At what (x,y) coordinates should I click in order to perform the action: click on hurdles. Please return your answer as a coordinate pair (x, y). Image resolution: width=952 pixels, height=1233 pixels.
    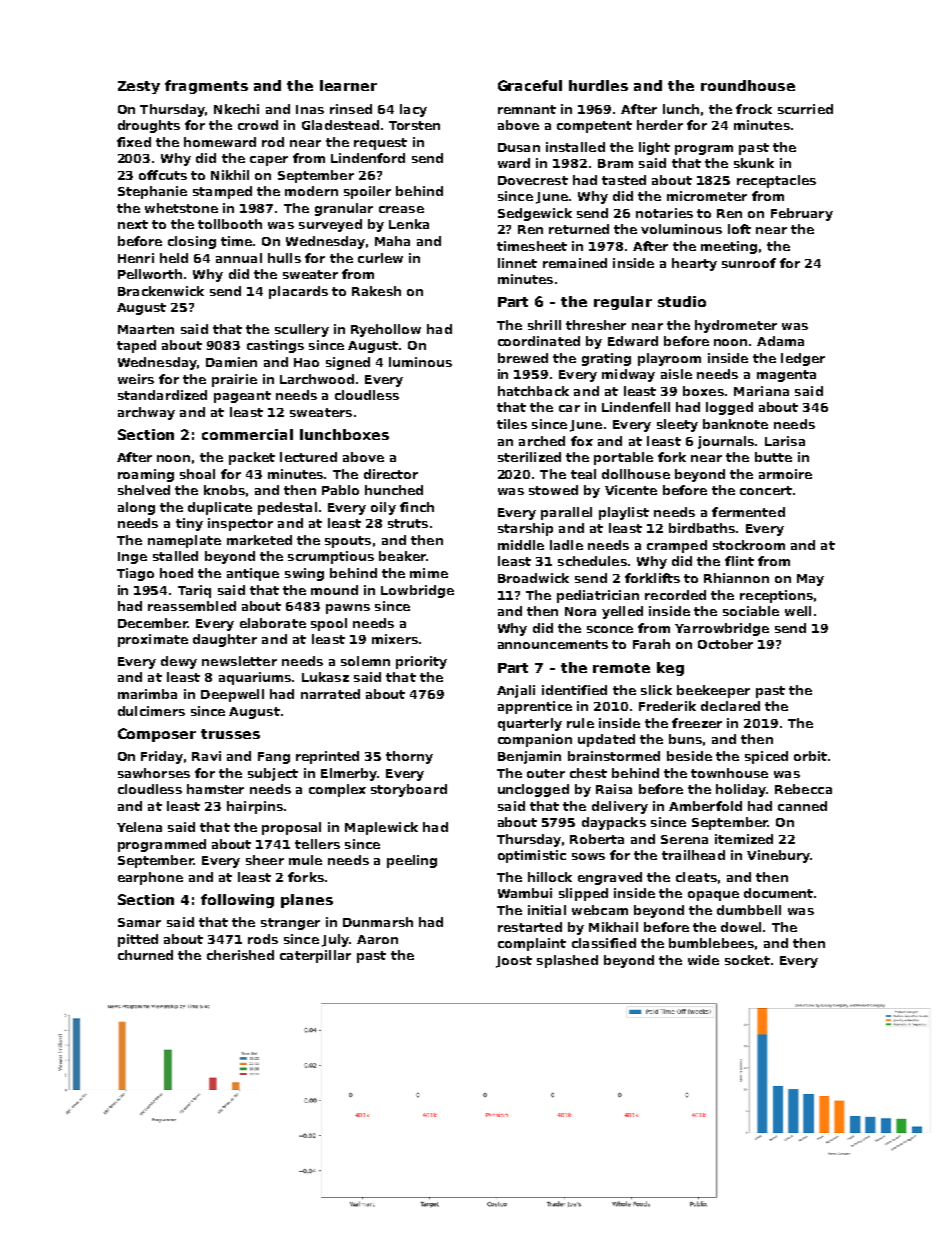
    Looking at the image, I should click on (598, 85).
